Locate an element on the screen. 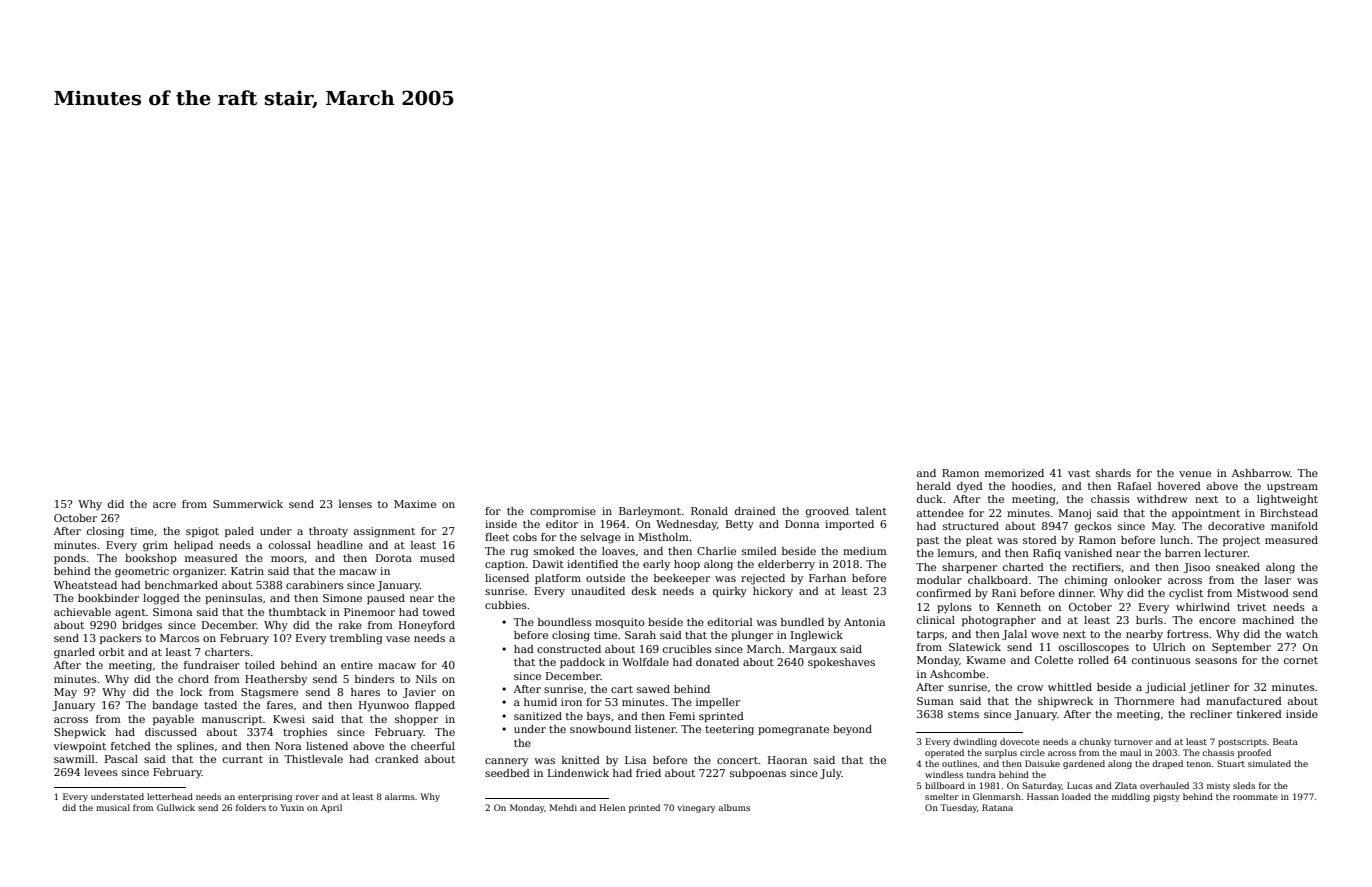 This screenshot has width=1372, height=887. drained is located at coordinates (755, 511).
